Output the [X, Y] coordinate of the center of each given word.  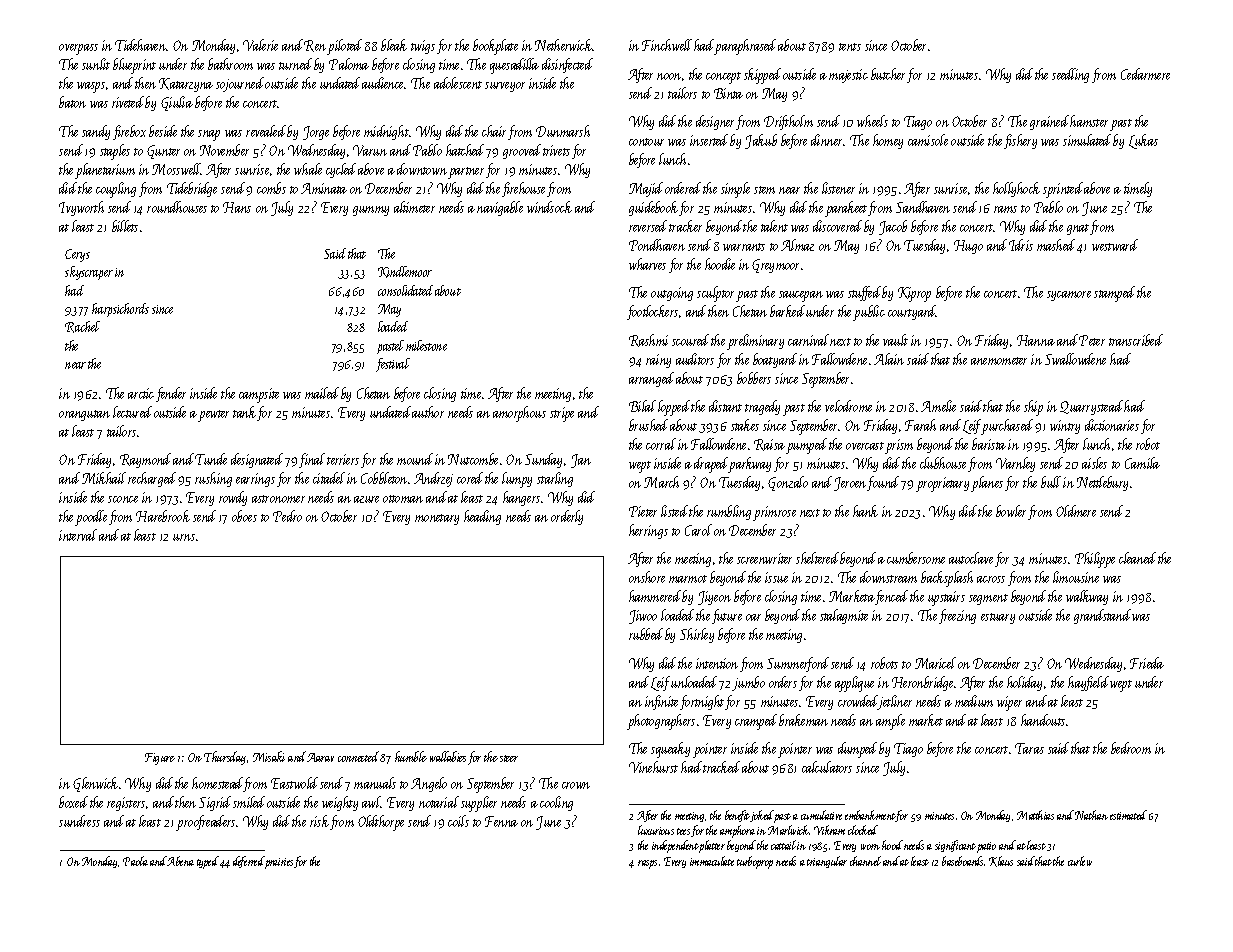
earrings [255, 480]
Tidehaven [141, 45]
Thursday [225, 758]
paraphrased [745, 47]
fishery [1020, 141]
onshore [647, 577]
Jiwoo [643, 617]
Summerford [798, 664]
